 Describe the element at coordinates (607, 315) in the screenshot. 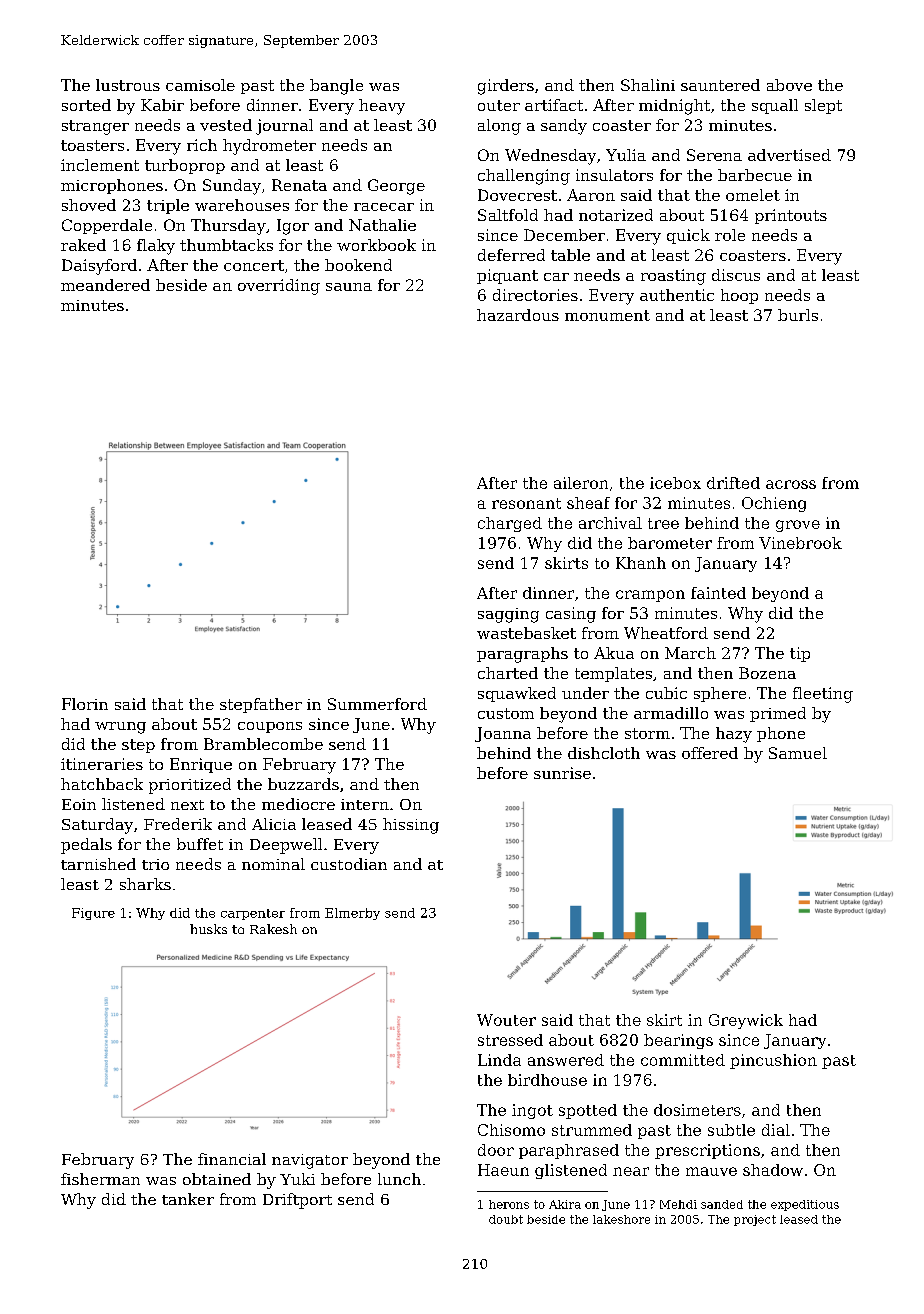

I see `monument` at that location.
